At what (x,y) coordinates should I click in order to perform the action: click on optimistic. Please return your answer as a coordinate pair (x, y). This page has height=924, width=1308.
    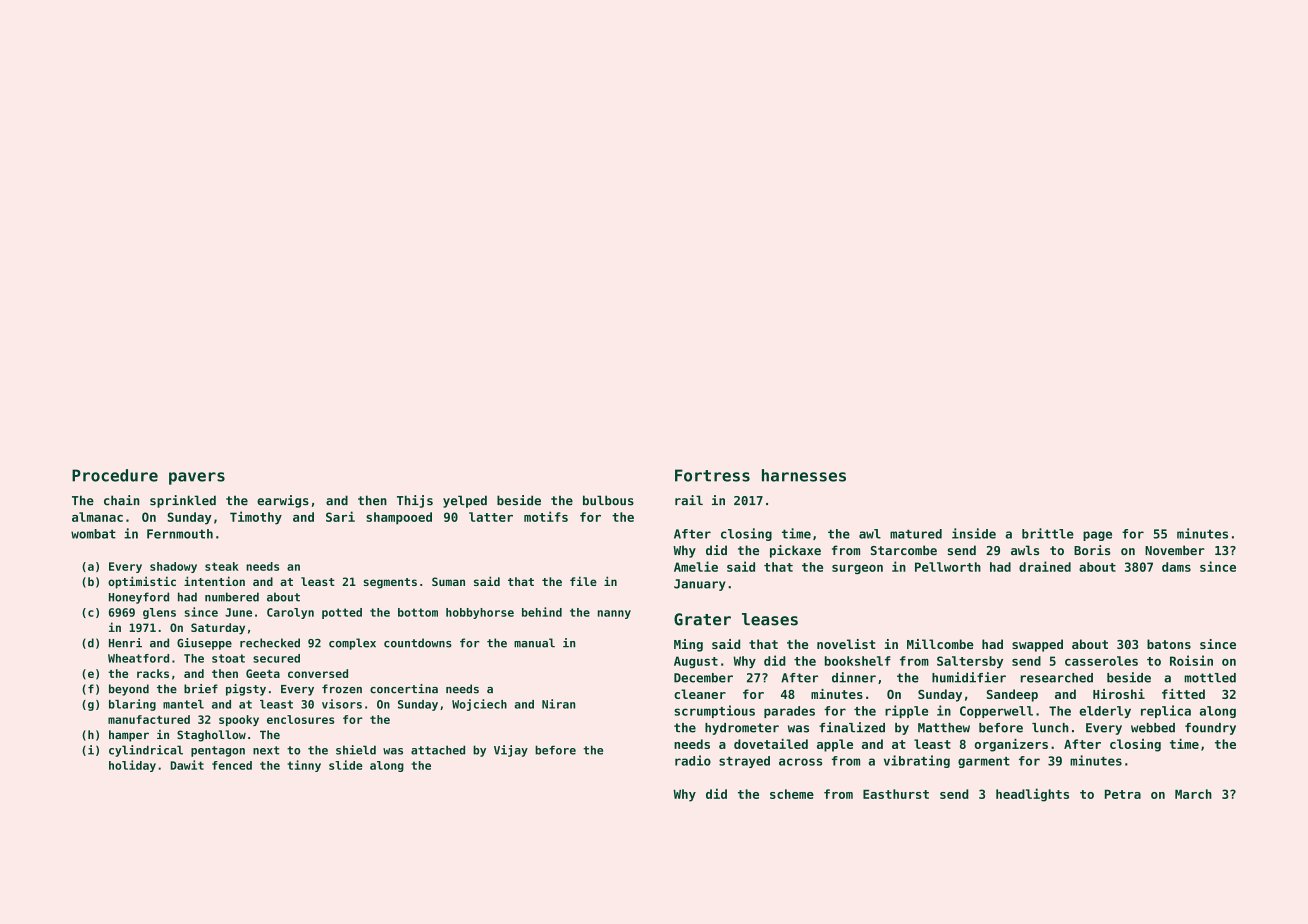
    Looking at the image, I should click on (142, 582).
